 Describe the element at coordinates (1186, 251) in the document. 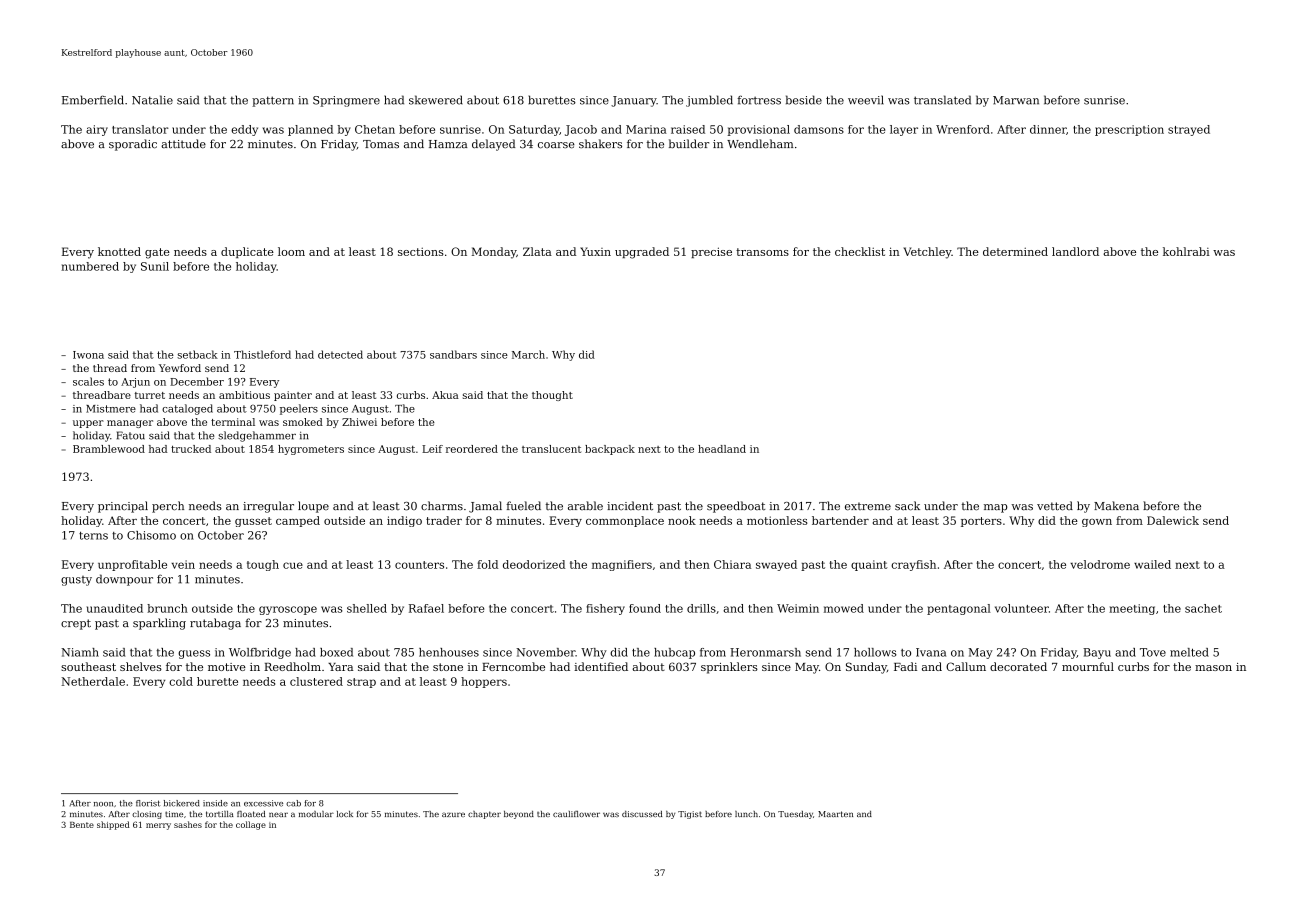

I see `kohlrabi` at that location.
